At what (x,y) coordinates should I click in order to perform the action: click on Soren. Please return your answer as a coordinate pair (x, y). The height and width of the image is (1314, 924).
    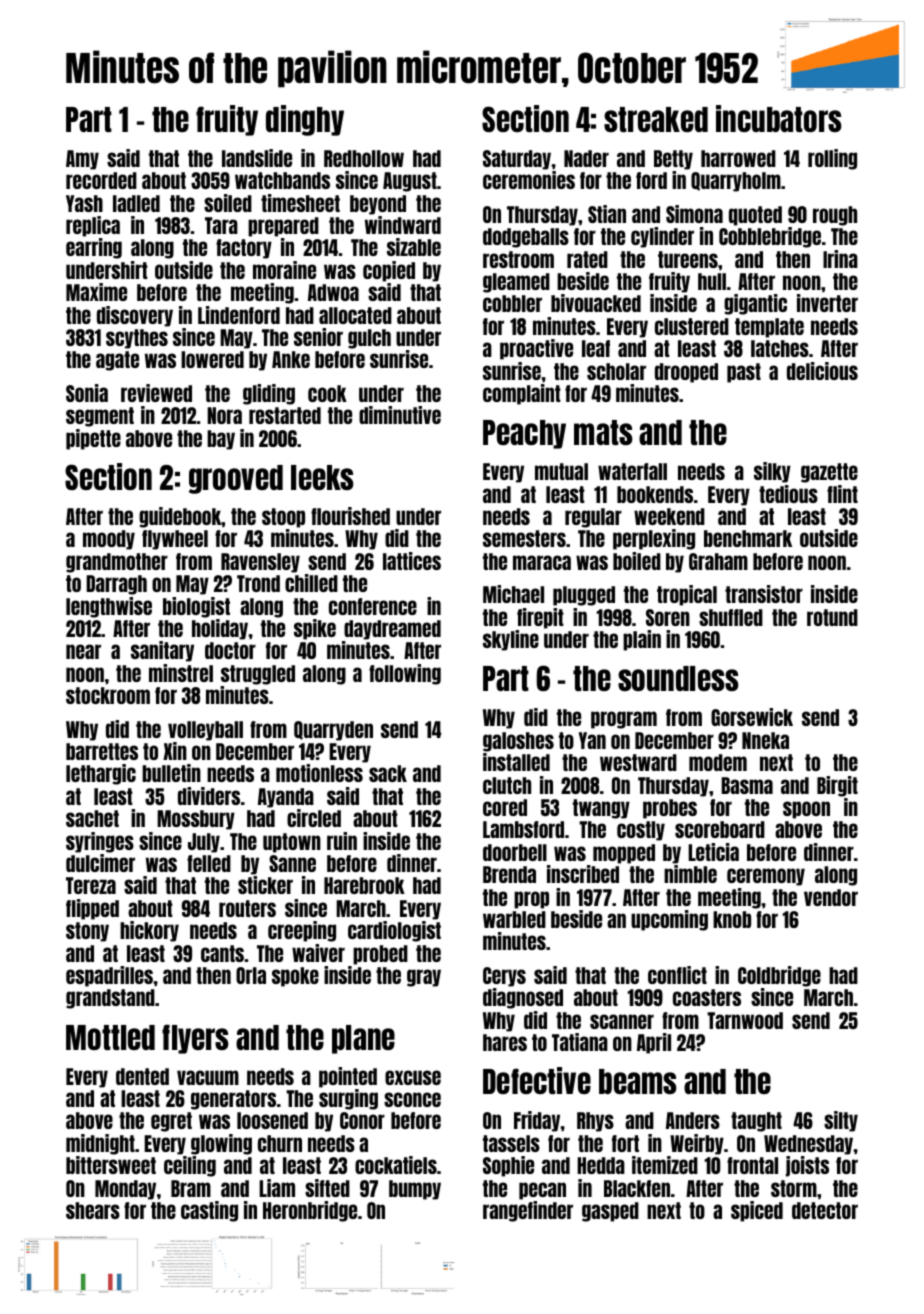
    Looking at the image, I should click on (668, 617).
